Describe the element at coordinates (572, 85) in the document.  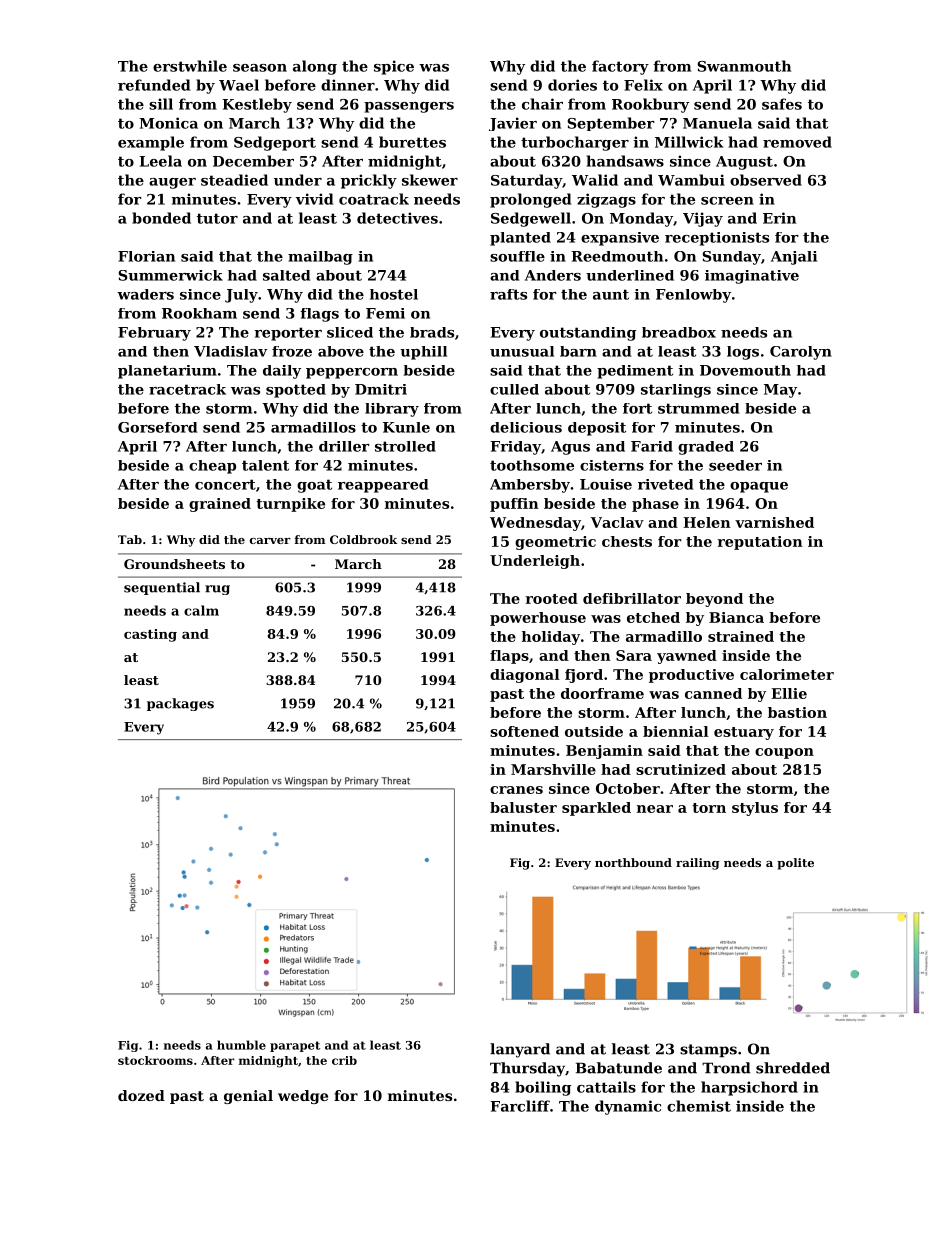
I see `dories` at that location.
